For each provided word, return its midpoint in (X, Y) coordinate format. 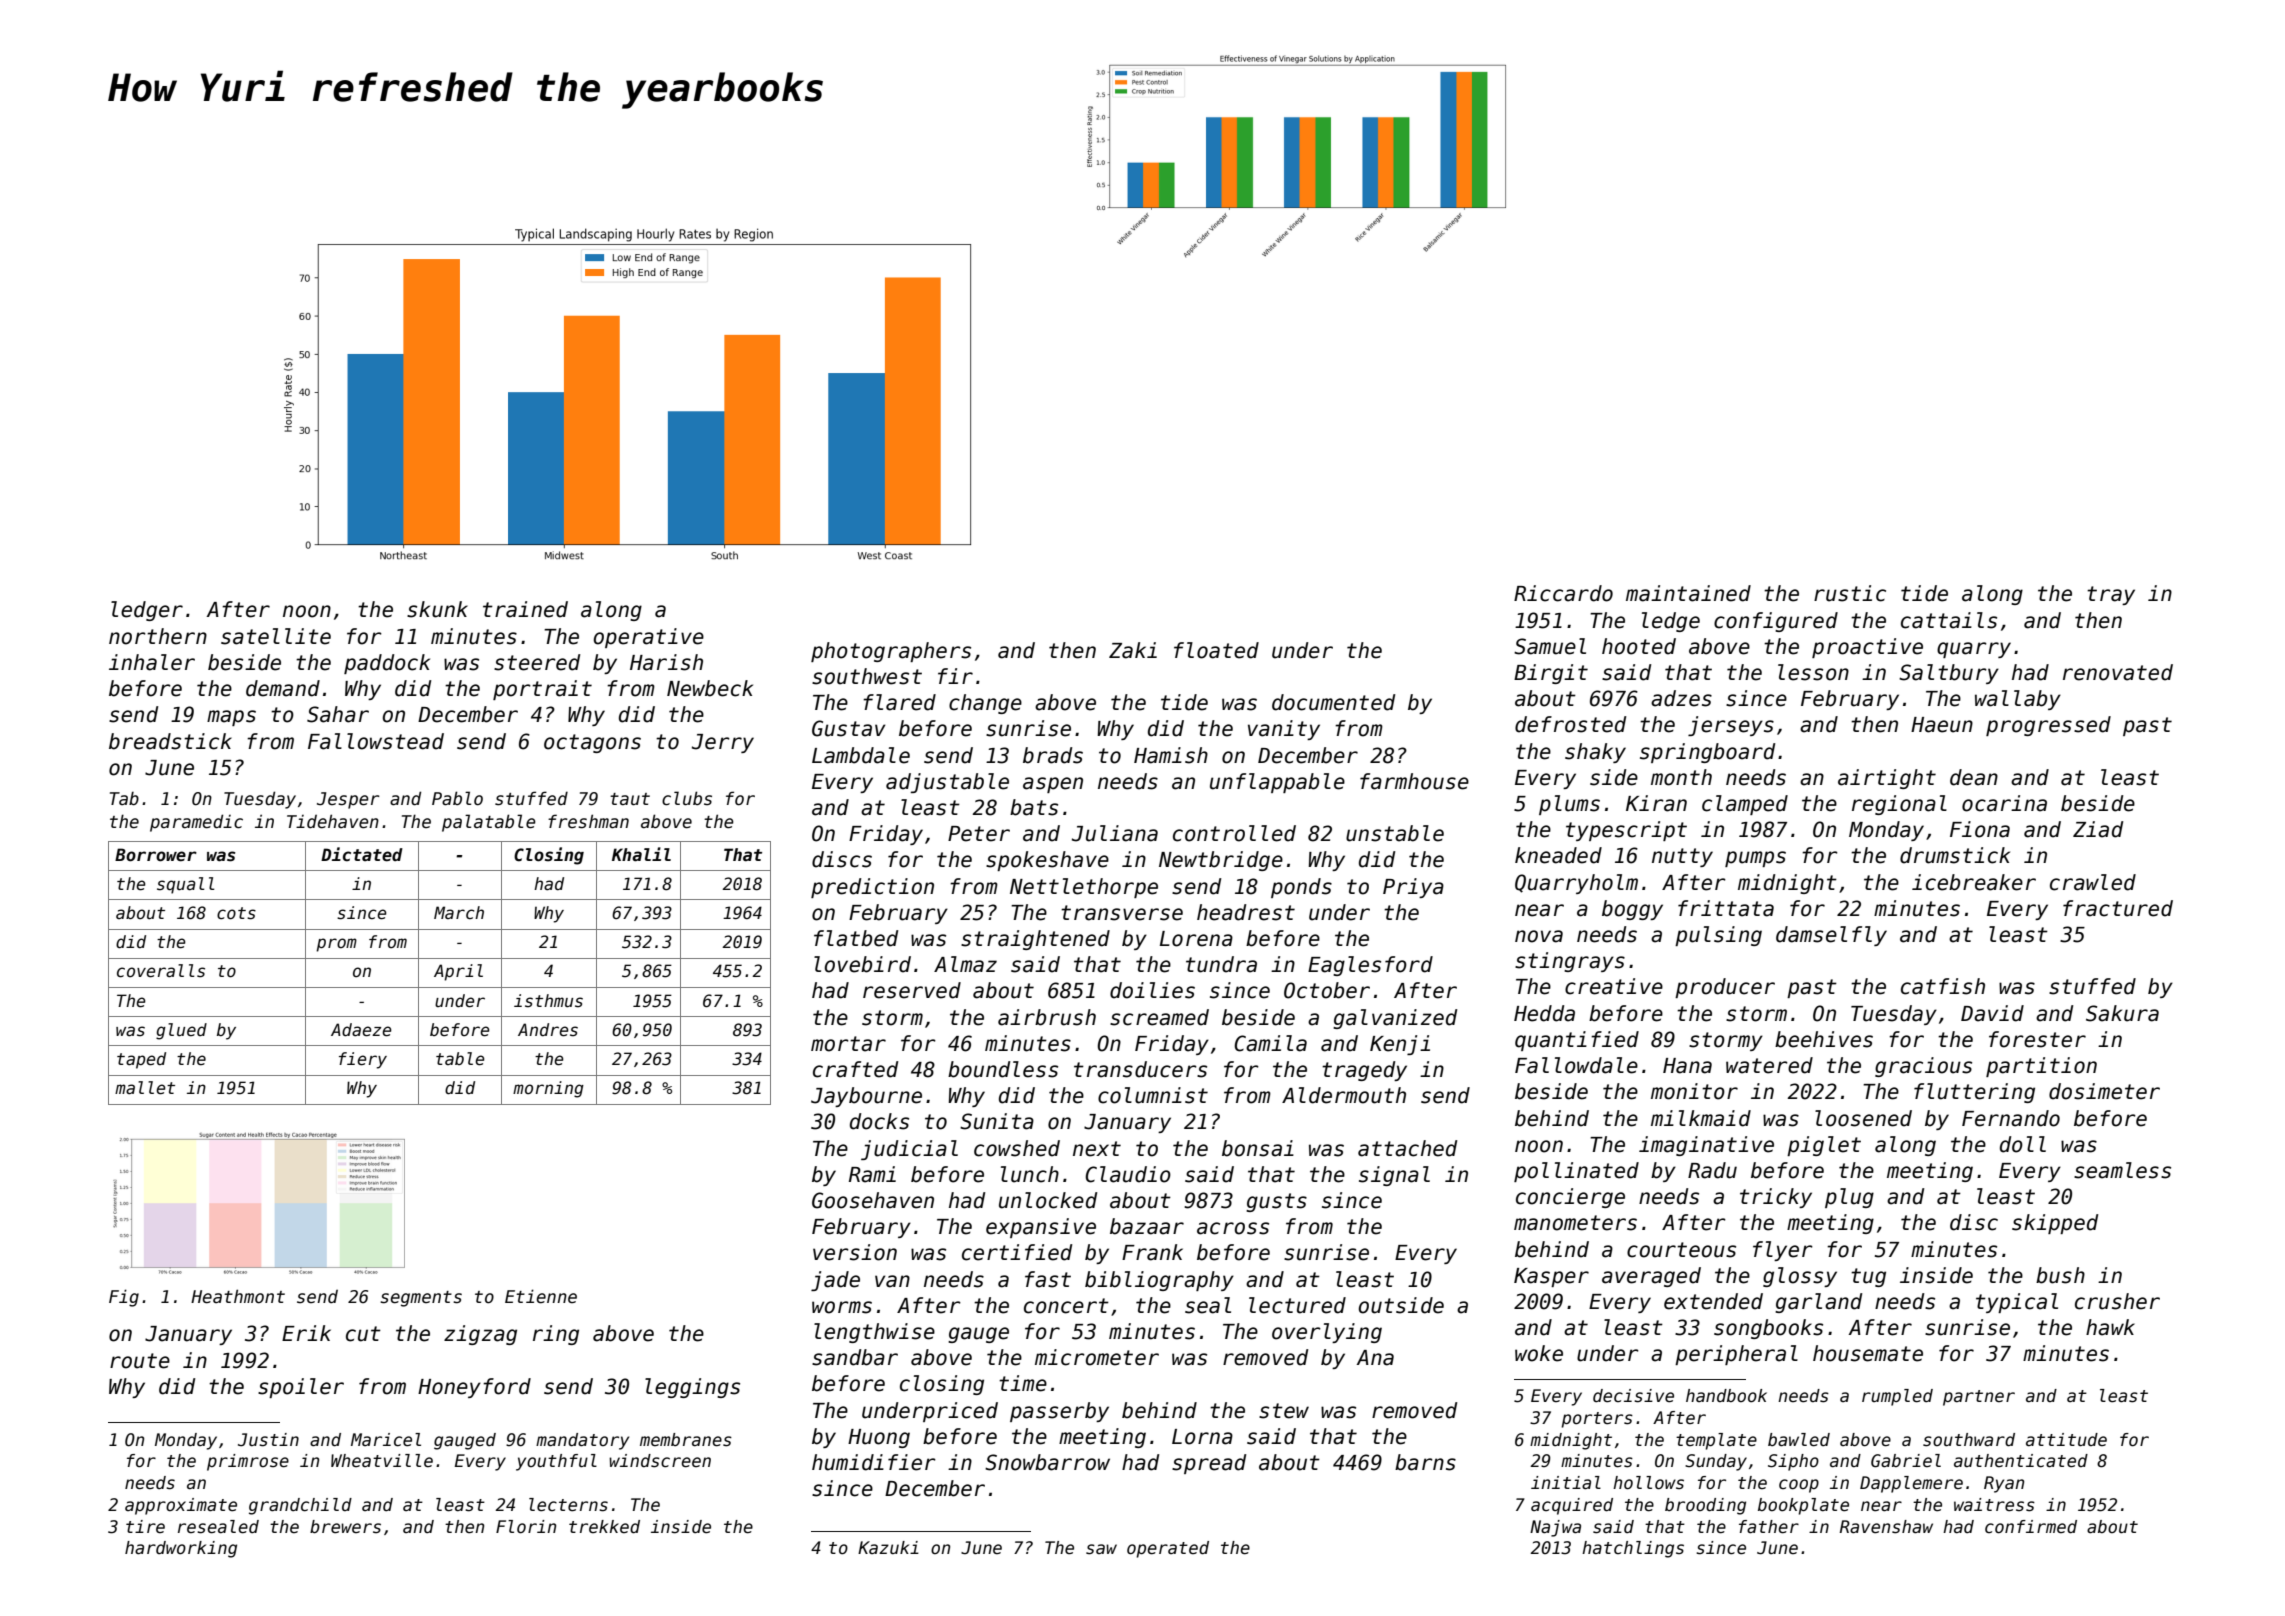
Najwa (1555, 1528)
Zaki (1133, 650)
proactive (1867, 648)
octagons (592, 743)
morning (548, 1089)
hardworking (181, 1549)
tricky (1776, 1198)
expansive (1041, 1228)
